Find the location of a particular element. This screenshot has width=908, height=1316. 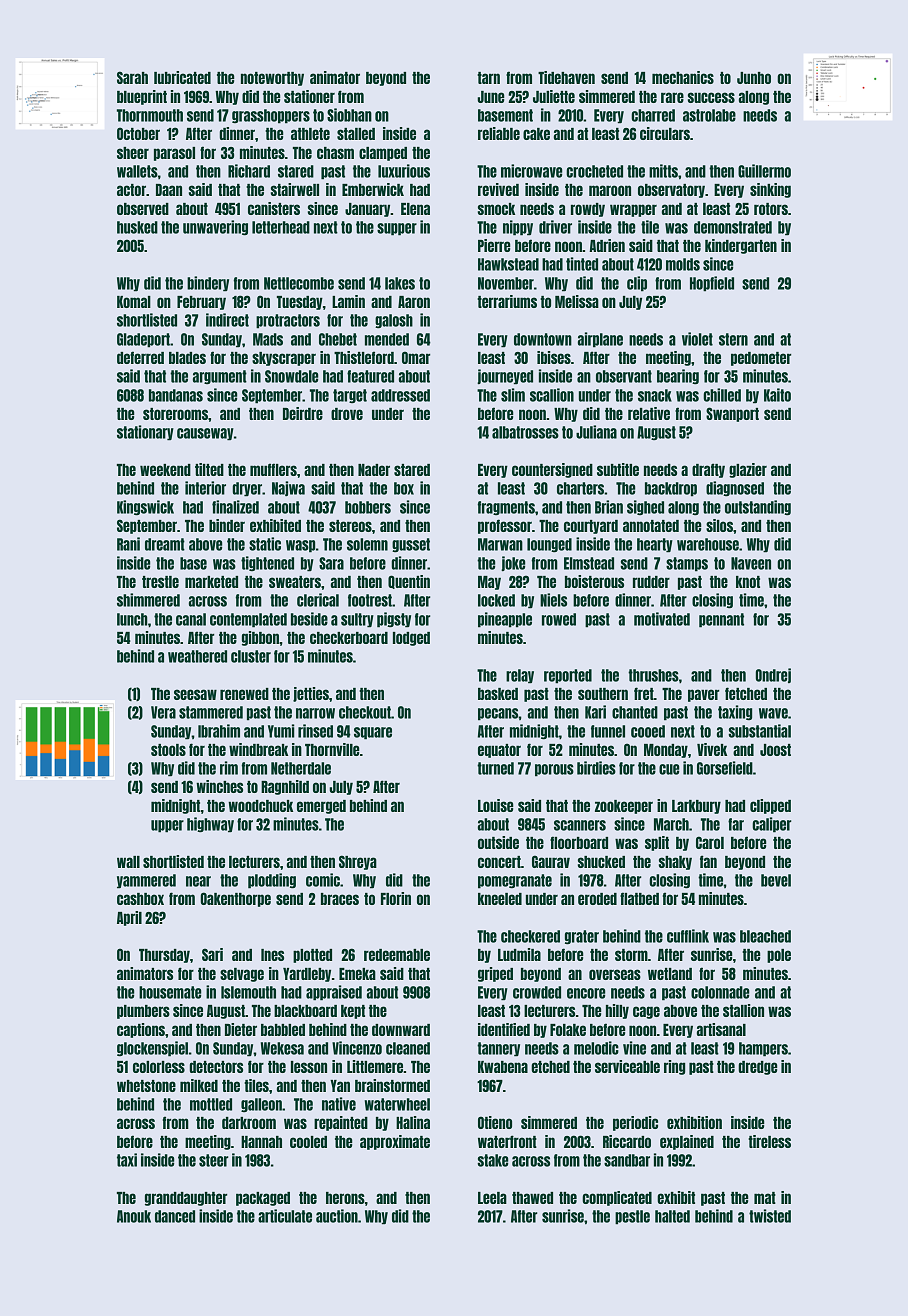

indirect is located at coordinates (227, 320).
